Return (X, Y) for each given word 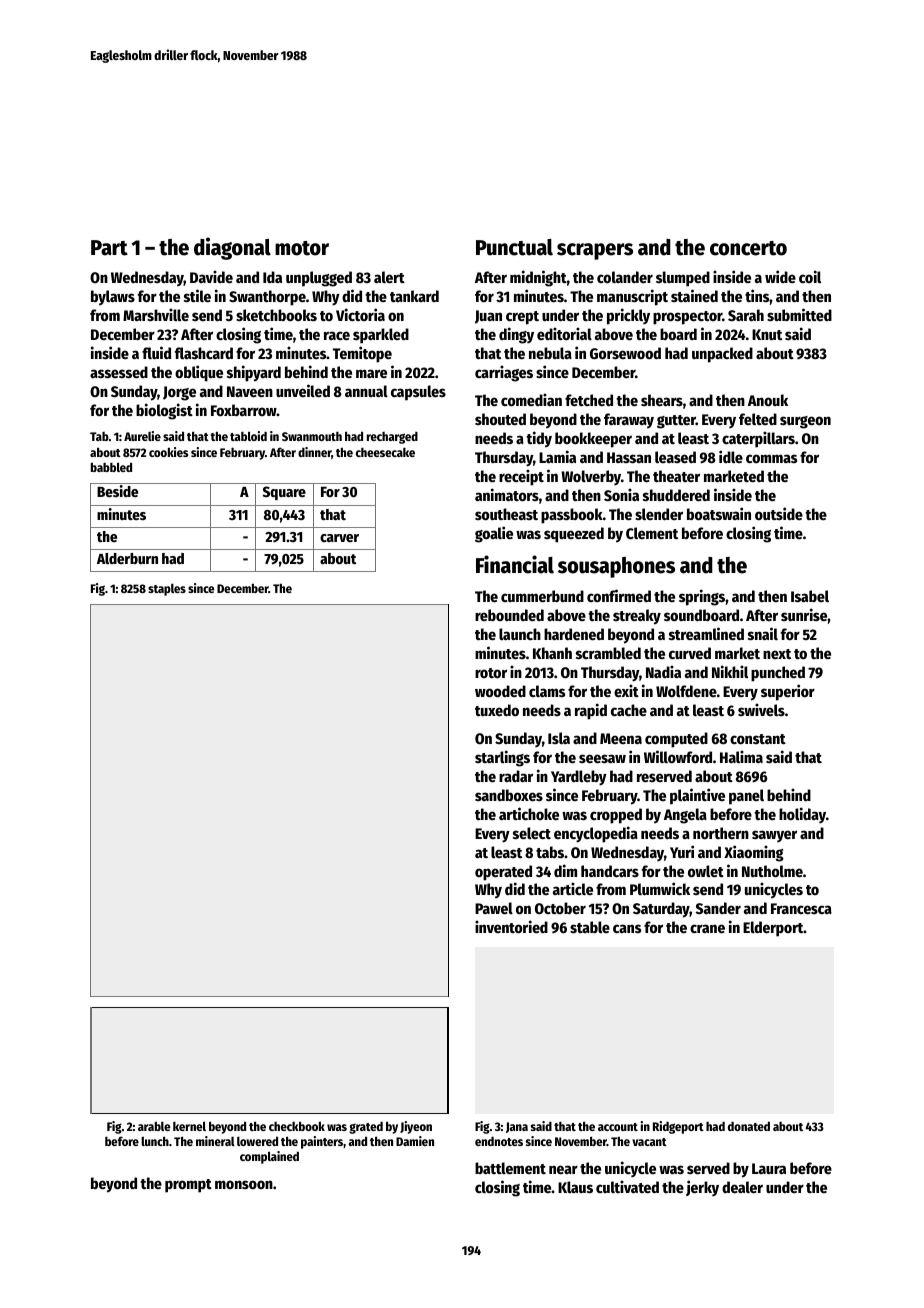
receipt (521, 477)
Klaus (575, 1187)
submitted (799, 314)
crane (707, 928)
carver (339, 538)
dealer (742, 1187)
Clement (652, 533)
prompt (188, 1186)
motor (302, 248)
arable (154, 1126)
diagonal (232, 248)
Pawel (494, 908)
